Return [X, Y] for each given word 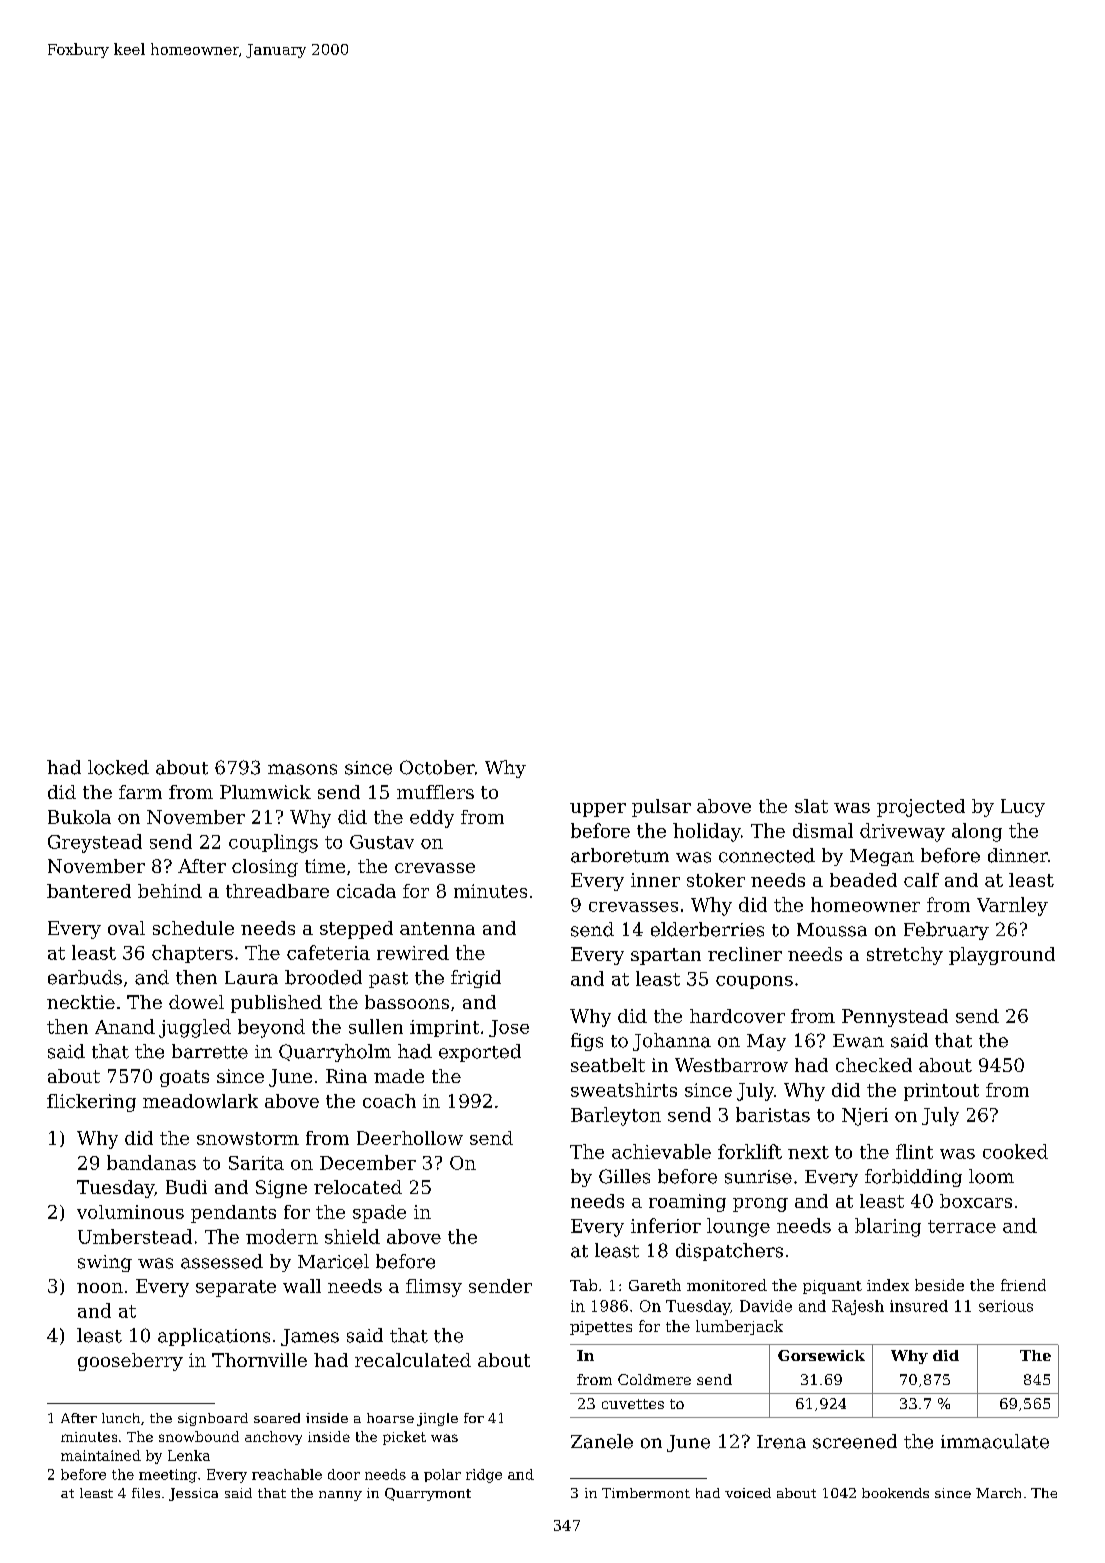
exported [480, 1053]
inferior [666, 1225]
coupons [754, 982]
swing [105, 1263]
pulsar [661, 808]
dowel [196, 1002]
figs [587, 1042]
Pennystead [895, 1018]
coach [389, 1101]
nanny [340, 1496]
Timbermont [646, 1493]
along [977, 832]
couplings [273, 843]
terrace [962, 1226]
